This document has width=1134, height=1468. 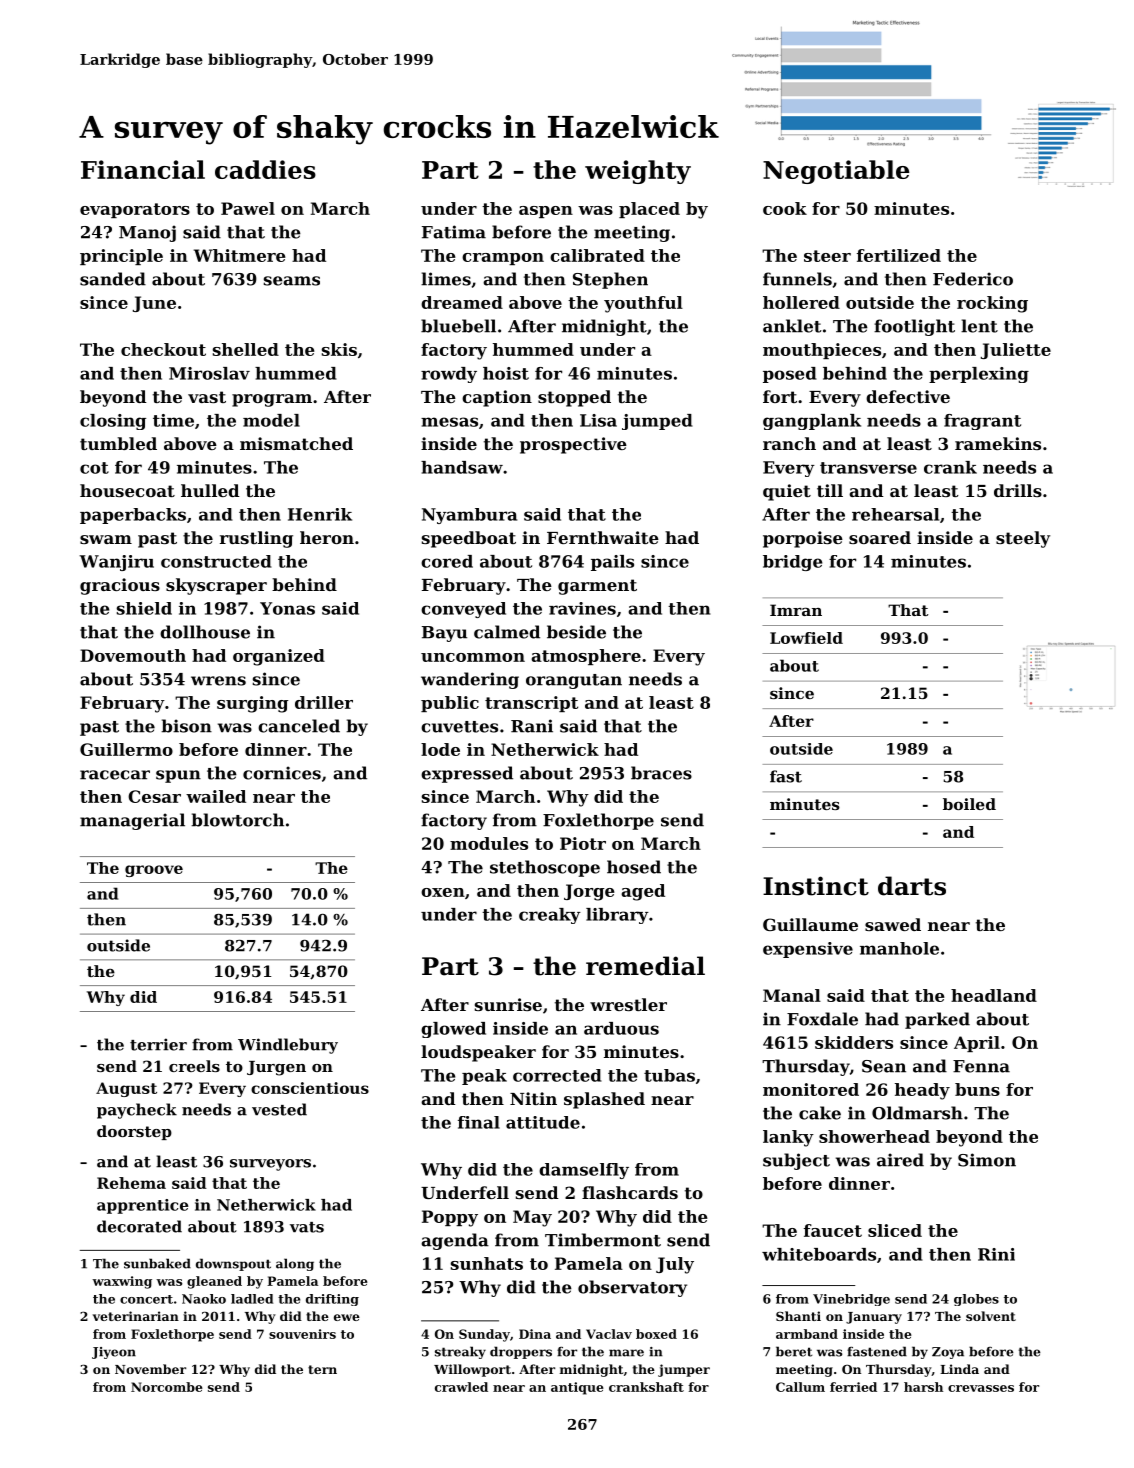 I want to click on wrestler, so click(x=628, y=1004).
